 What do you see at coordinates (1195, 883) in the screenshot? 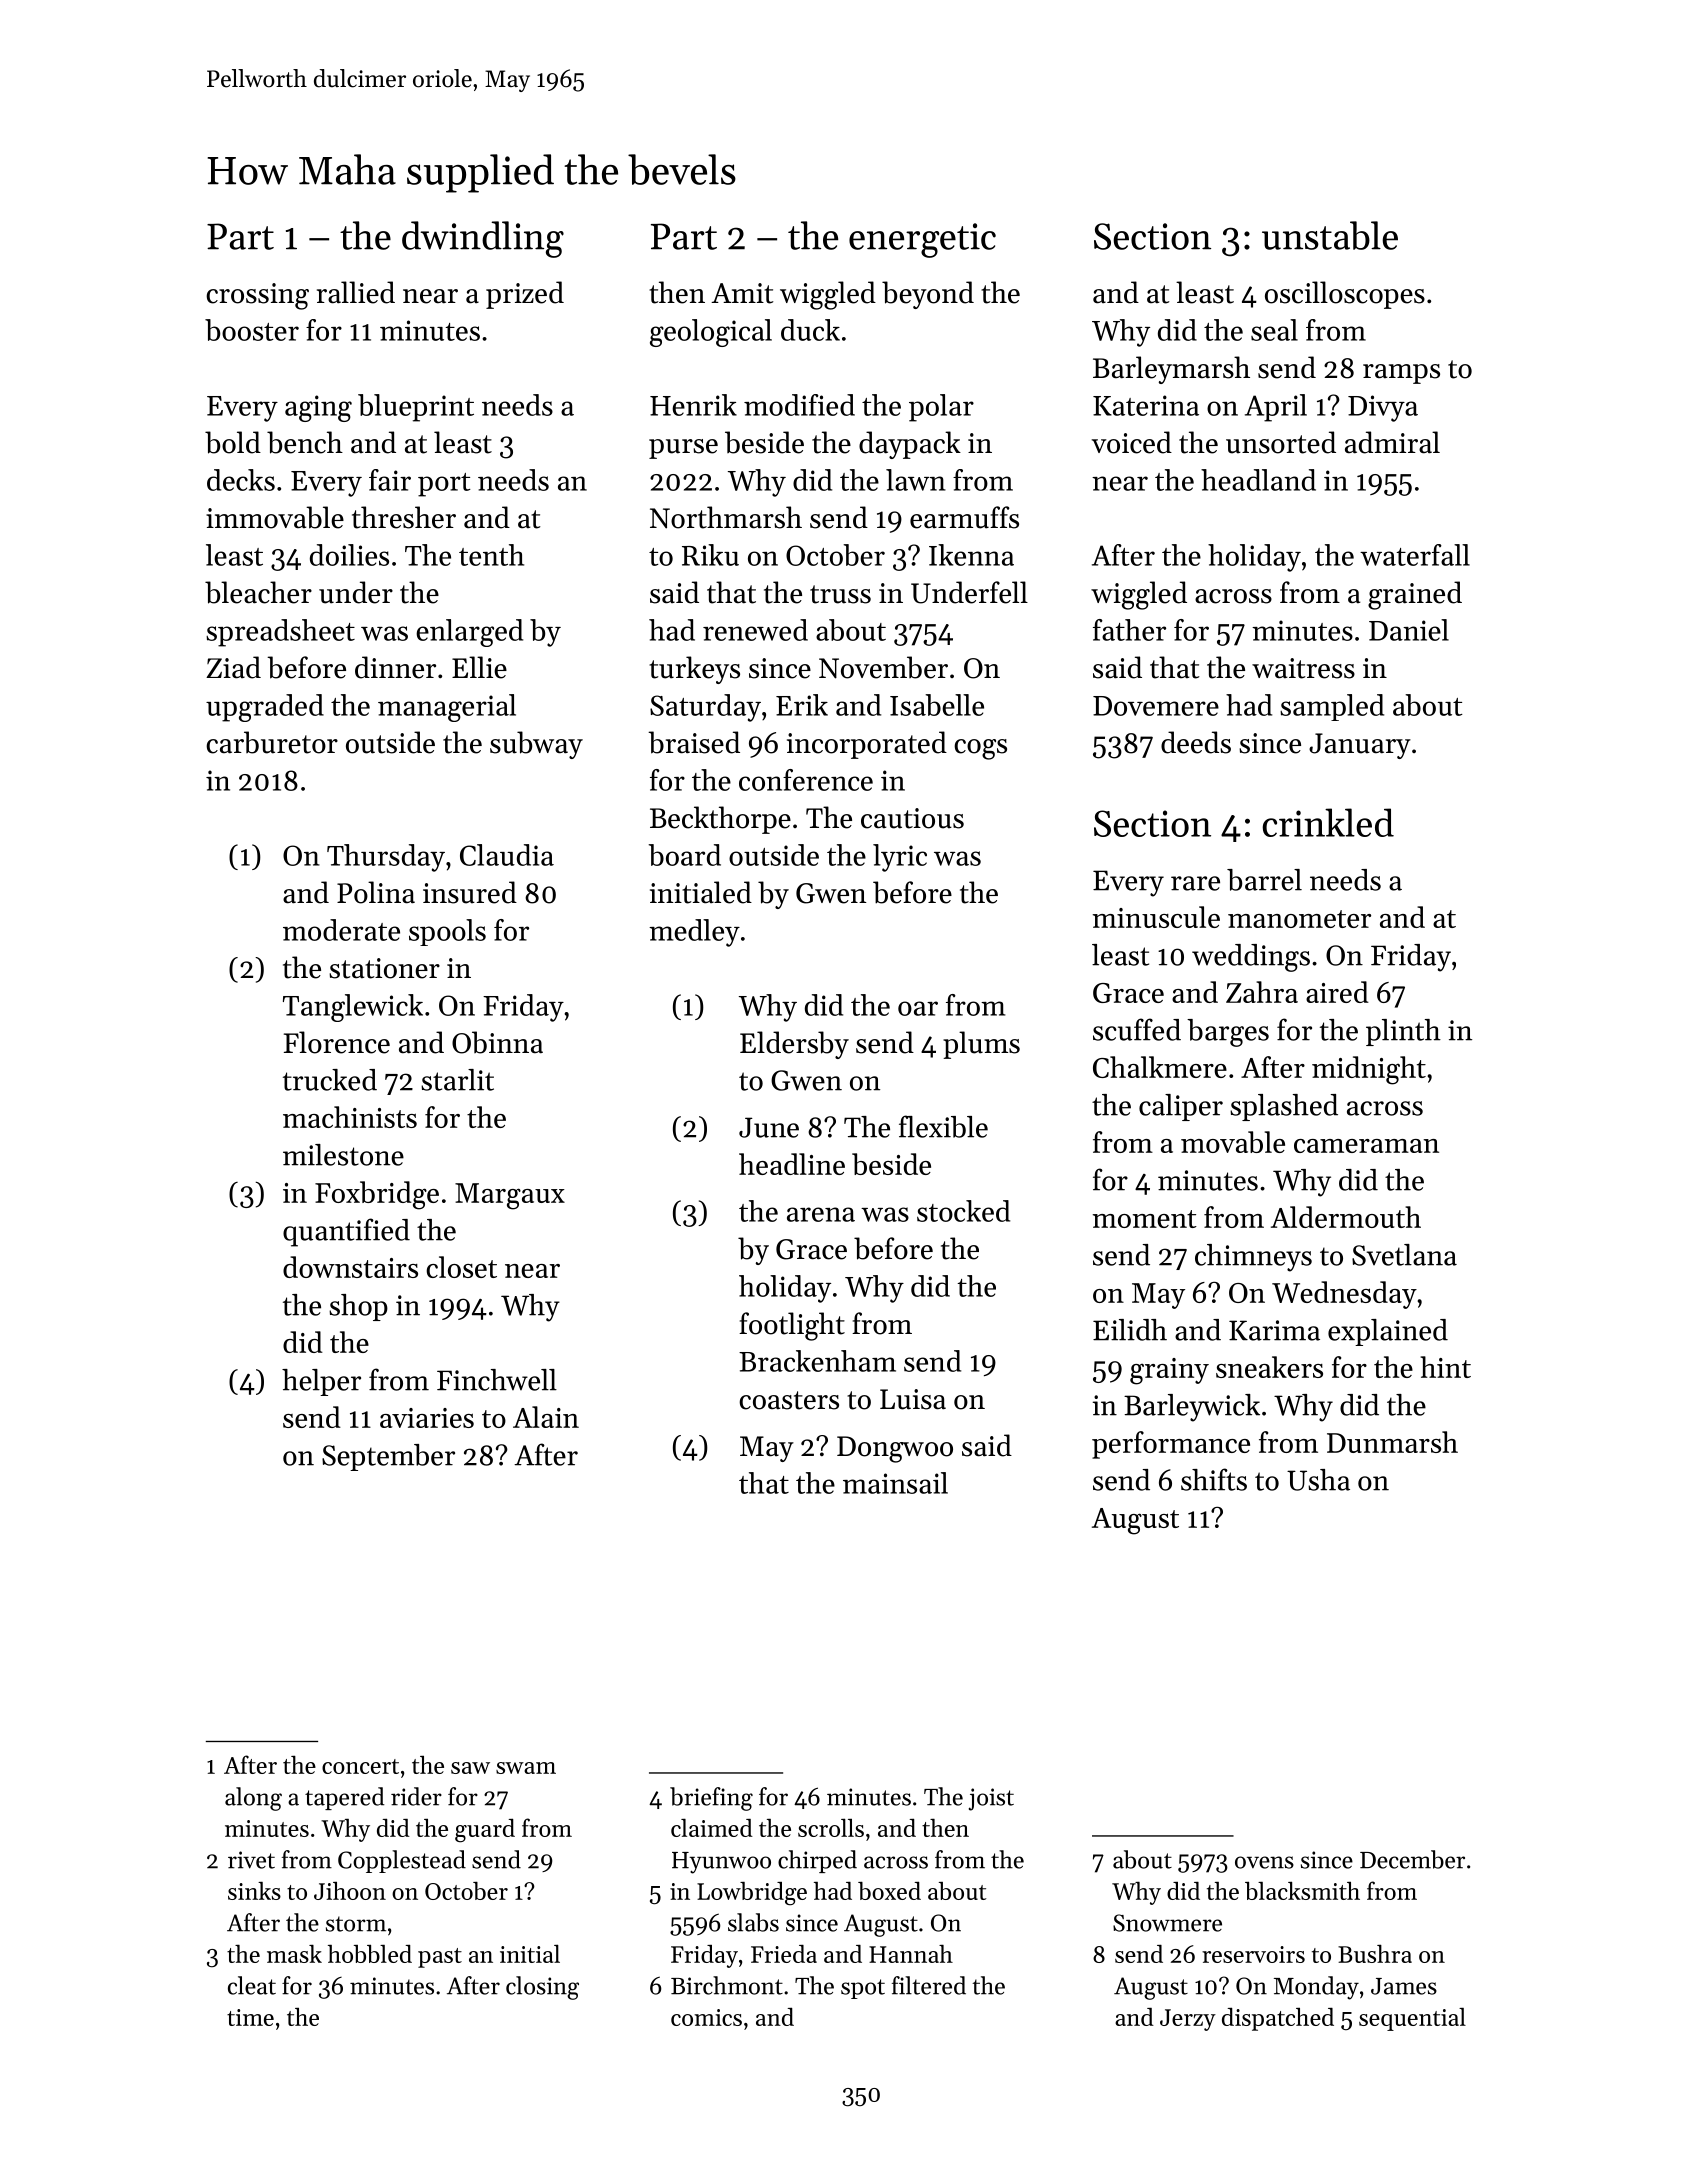
I see `rare` at bounding box center [1195, 883].
